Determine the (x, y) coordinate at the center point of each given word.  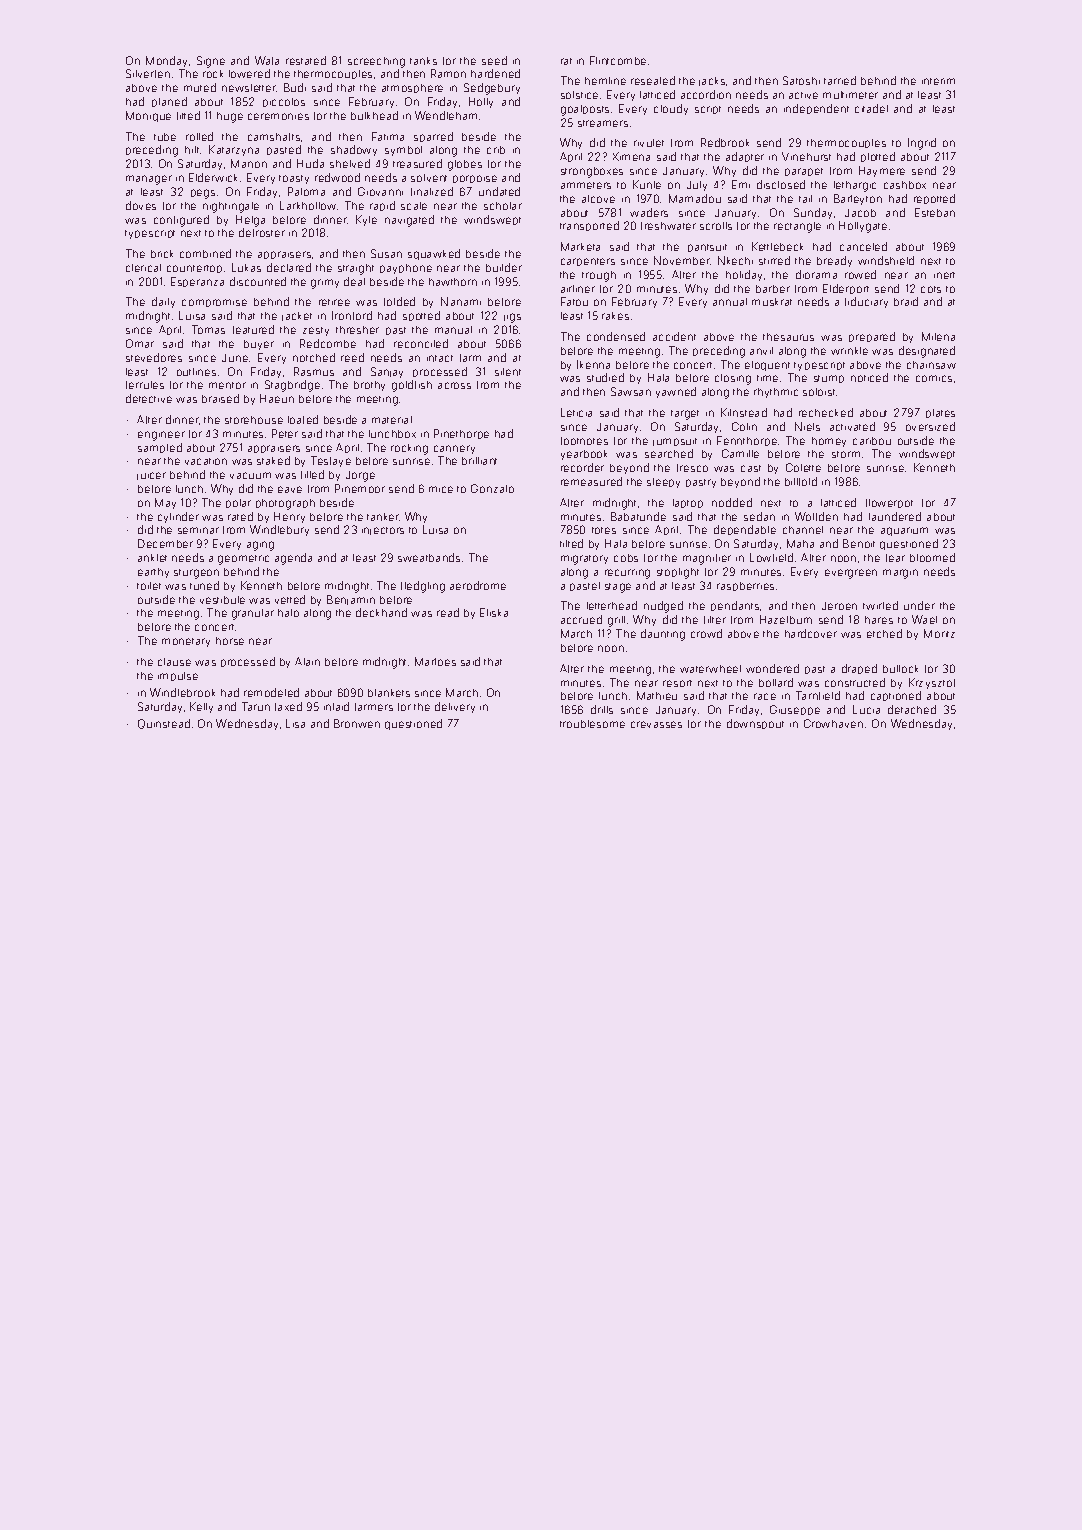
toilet (149, 586)
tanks (423, 61)
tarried (840, 80)
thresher (357, 330)
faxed (288, 706)
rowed (860, 274)
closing (733, 379)
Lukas (246, 267)
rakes (615, 316)
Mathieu (657, 695)
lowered (249, 73)
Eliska (494, 612)
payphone (406, 269)
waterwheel (710, 669)
